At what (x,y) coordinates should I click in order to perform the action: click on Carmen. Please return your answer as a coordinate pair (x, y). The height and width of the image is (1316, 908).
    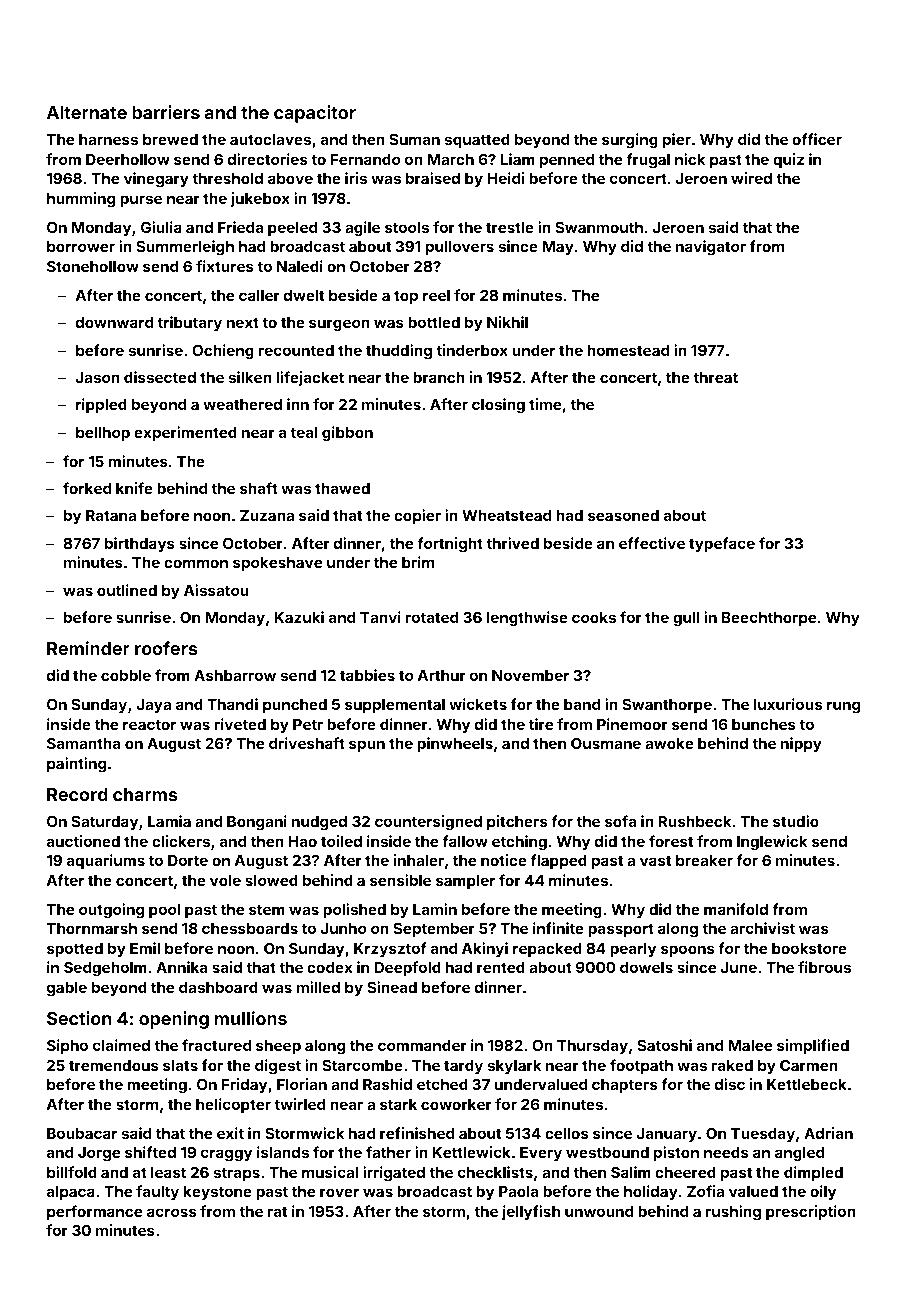
    Looking at the image, I should click on (809, 1065).
